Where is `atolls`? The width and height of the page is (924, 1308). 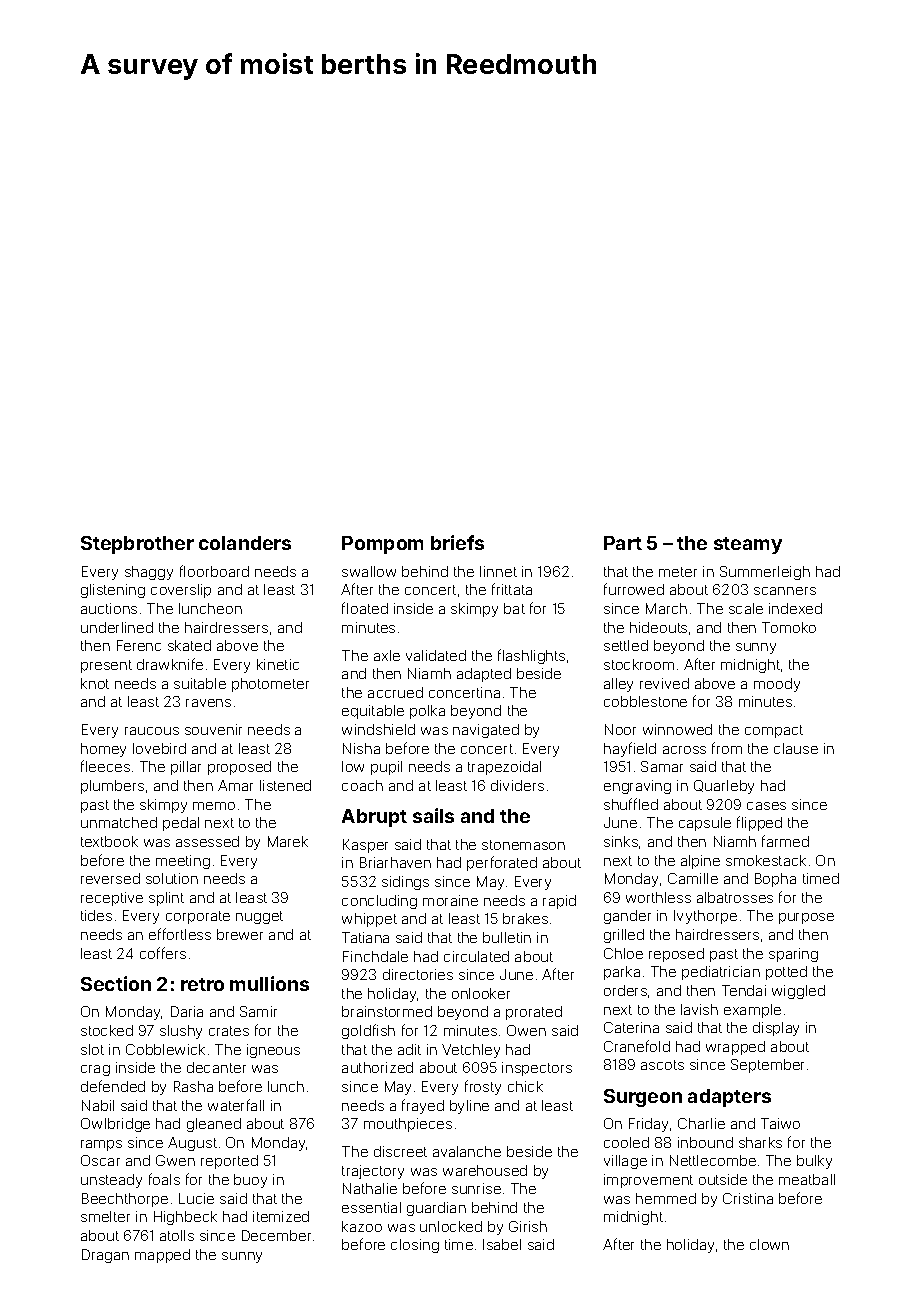 atolls is located at coordinates (177, 1235).
